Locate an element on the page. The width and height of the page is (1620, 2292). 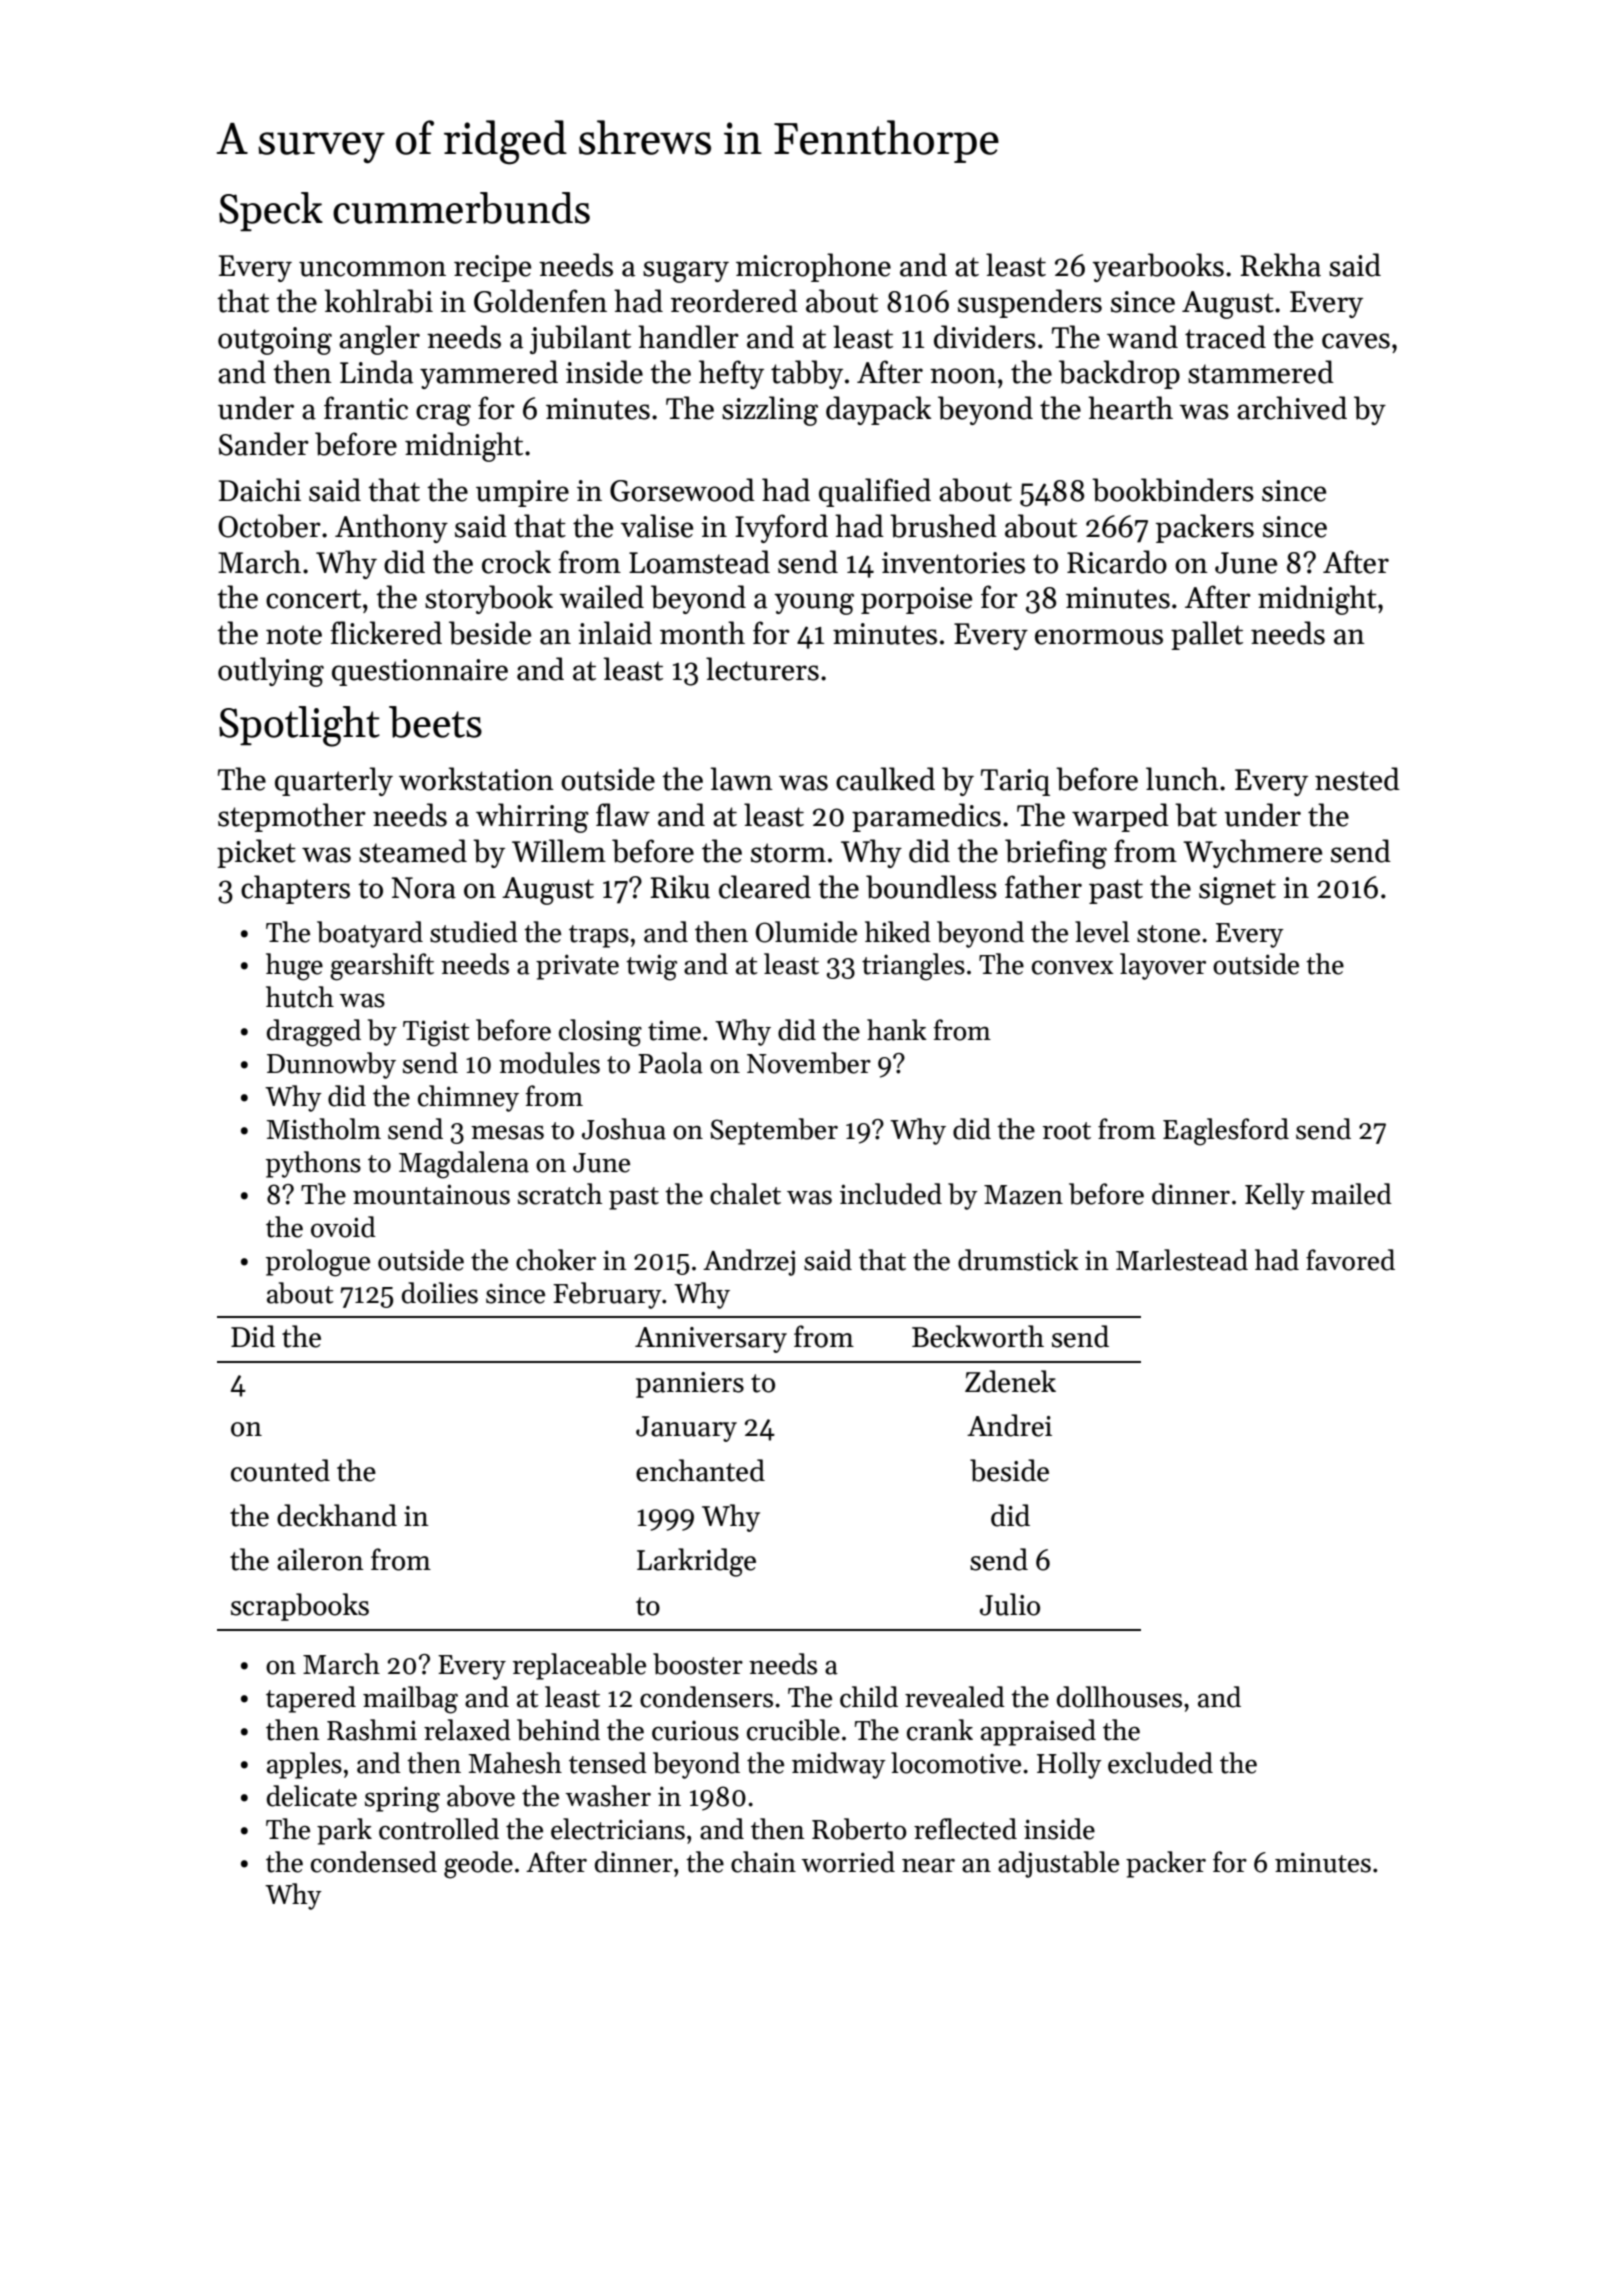
nested is located at coordinates (1357, 779).
